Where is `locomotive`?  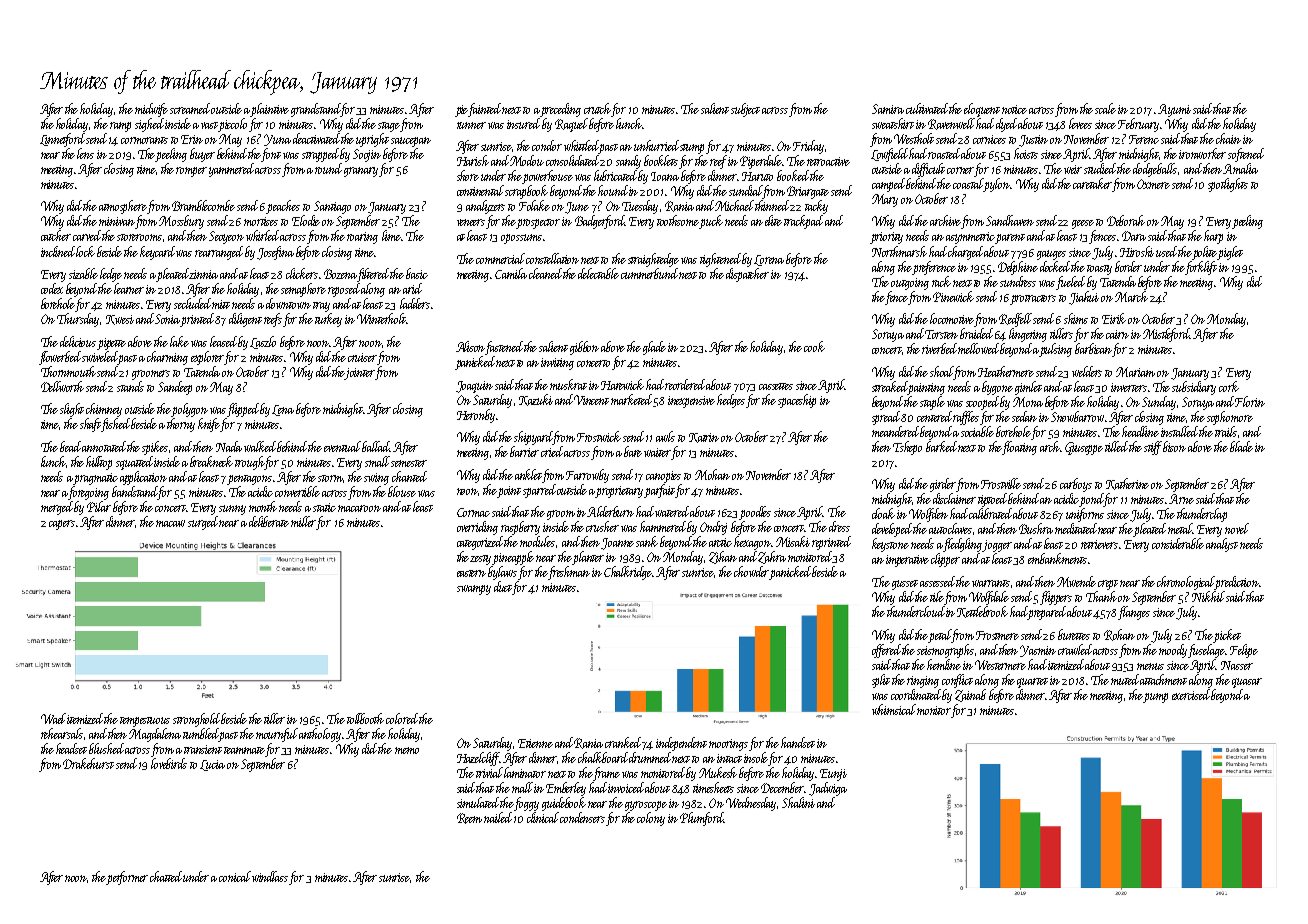
locomotive is located at coordinates (952, 318).
